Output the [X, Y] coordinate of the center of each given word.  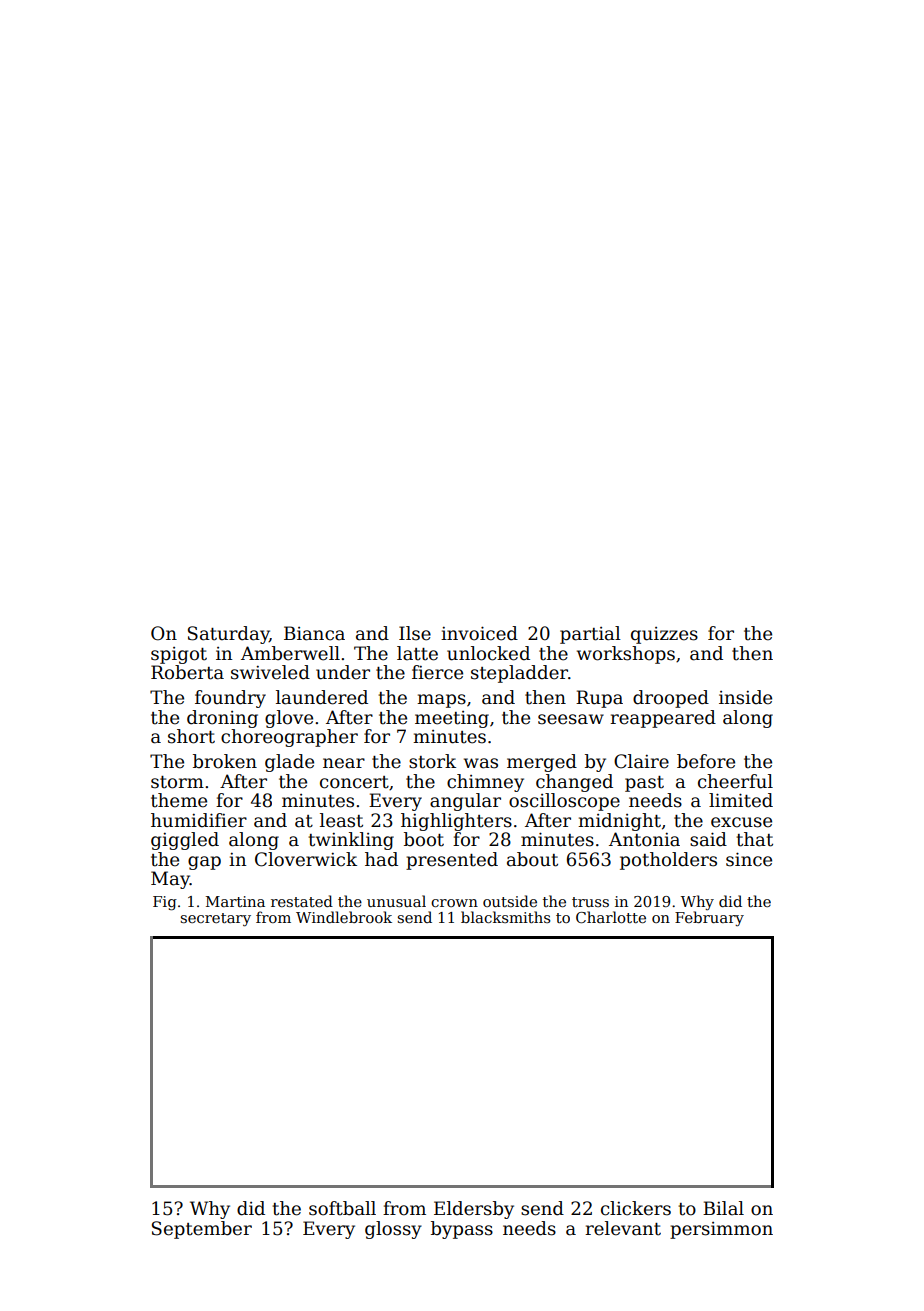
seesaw [571, 719]
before [706, 761]
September [202, 1230]
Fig [165, 903]
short [191, 736]
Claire [641, 761]
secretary [216, 920]
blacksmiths [505, 917]
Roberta [187, 672]
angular [465, 802]
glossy [393, 1230]
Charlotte [611, 917]
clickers [636, 1208]
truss [590, 902]
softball [342, 1208]
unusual [396, 901]
